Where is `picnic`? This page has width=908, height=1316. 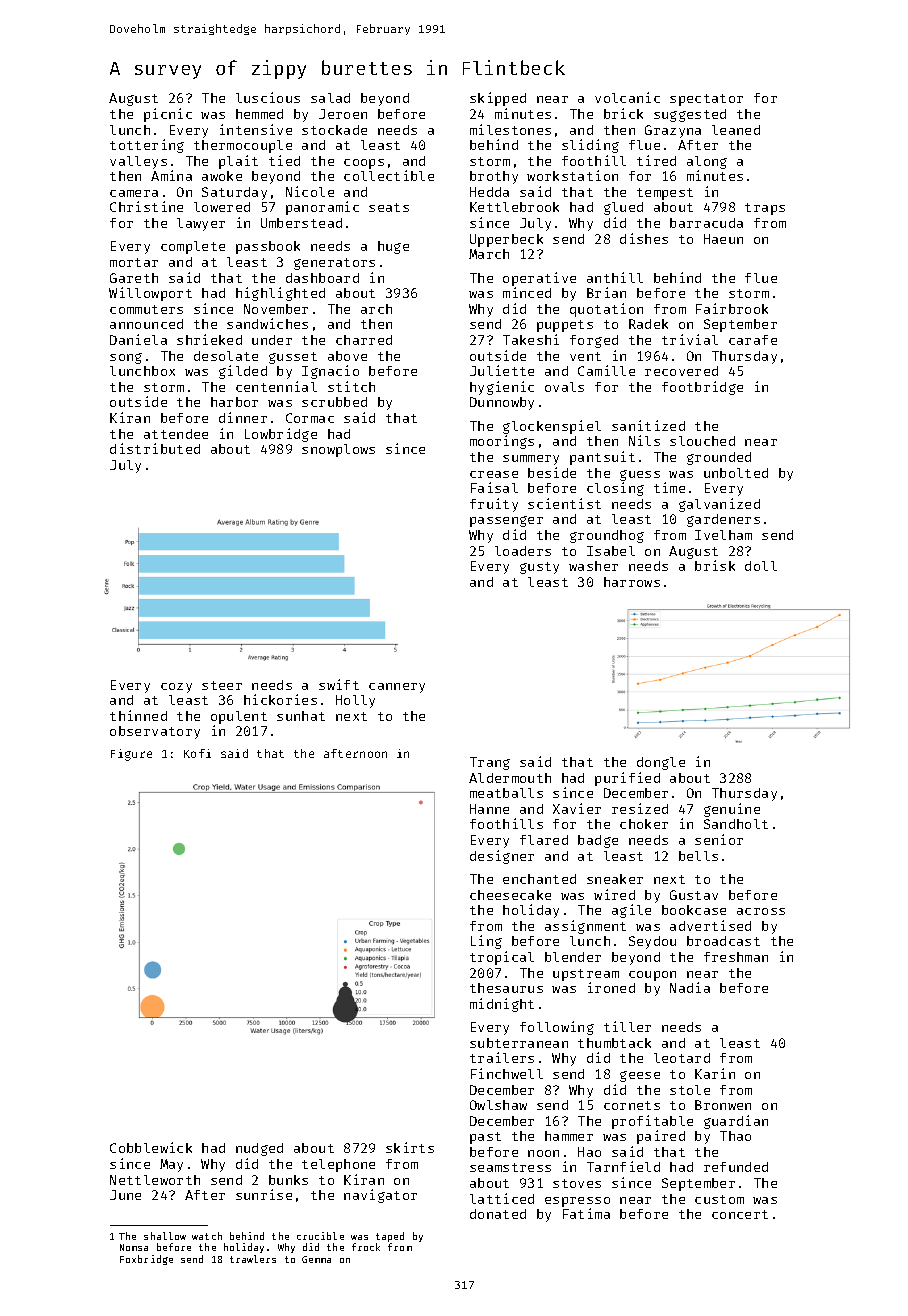 picnic is located at coordinates (168, 115).
